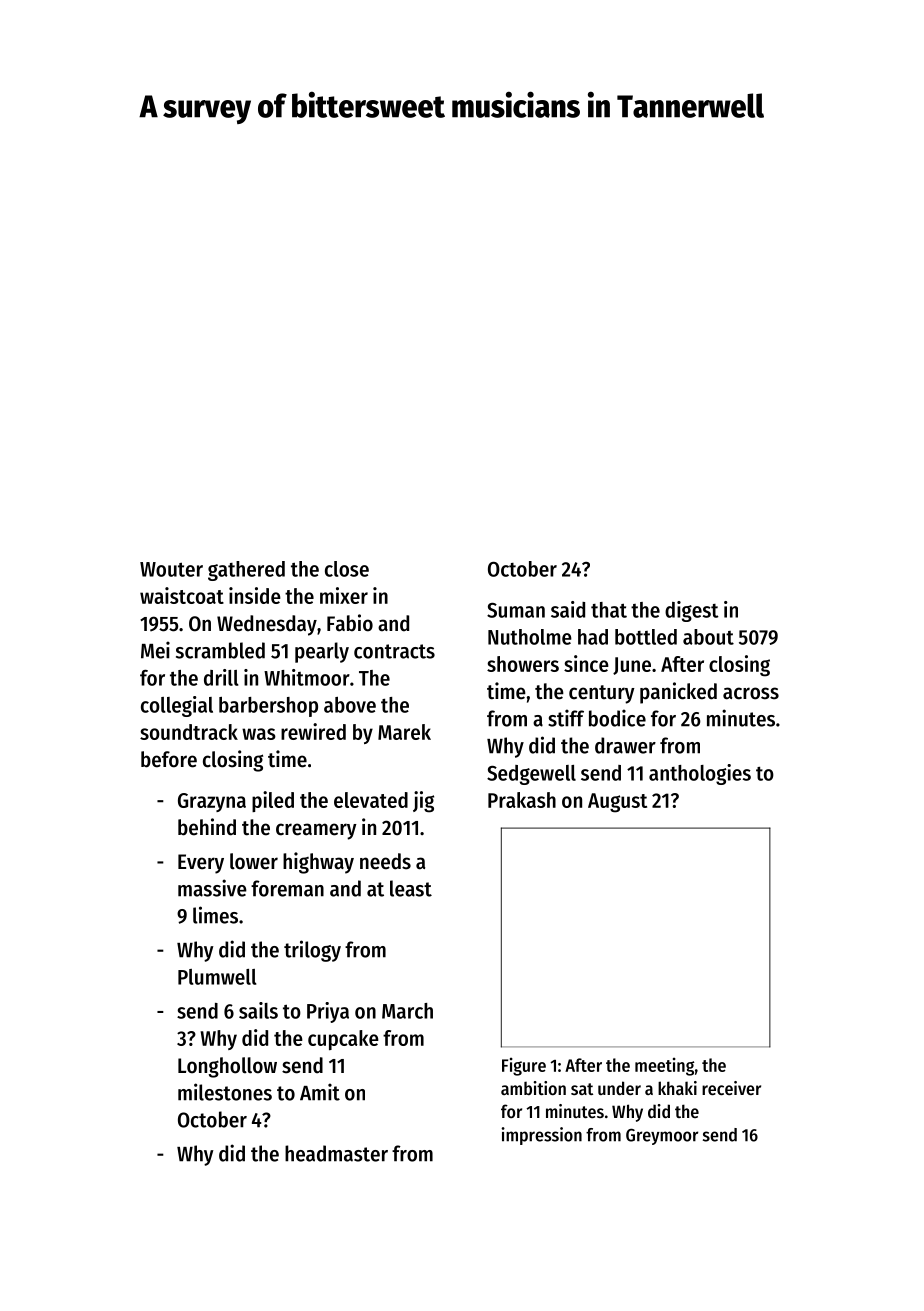 The image size is (924, 1311). Describe the element at coordinates (566, 718) in the document. I see `stiff` at that location.
